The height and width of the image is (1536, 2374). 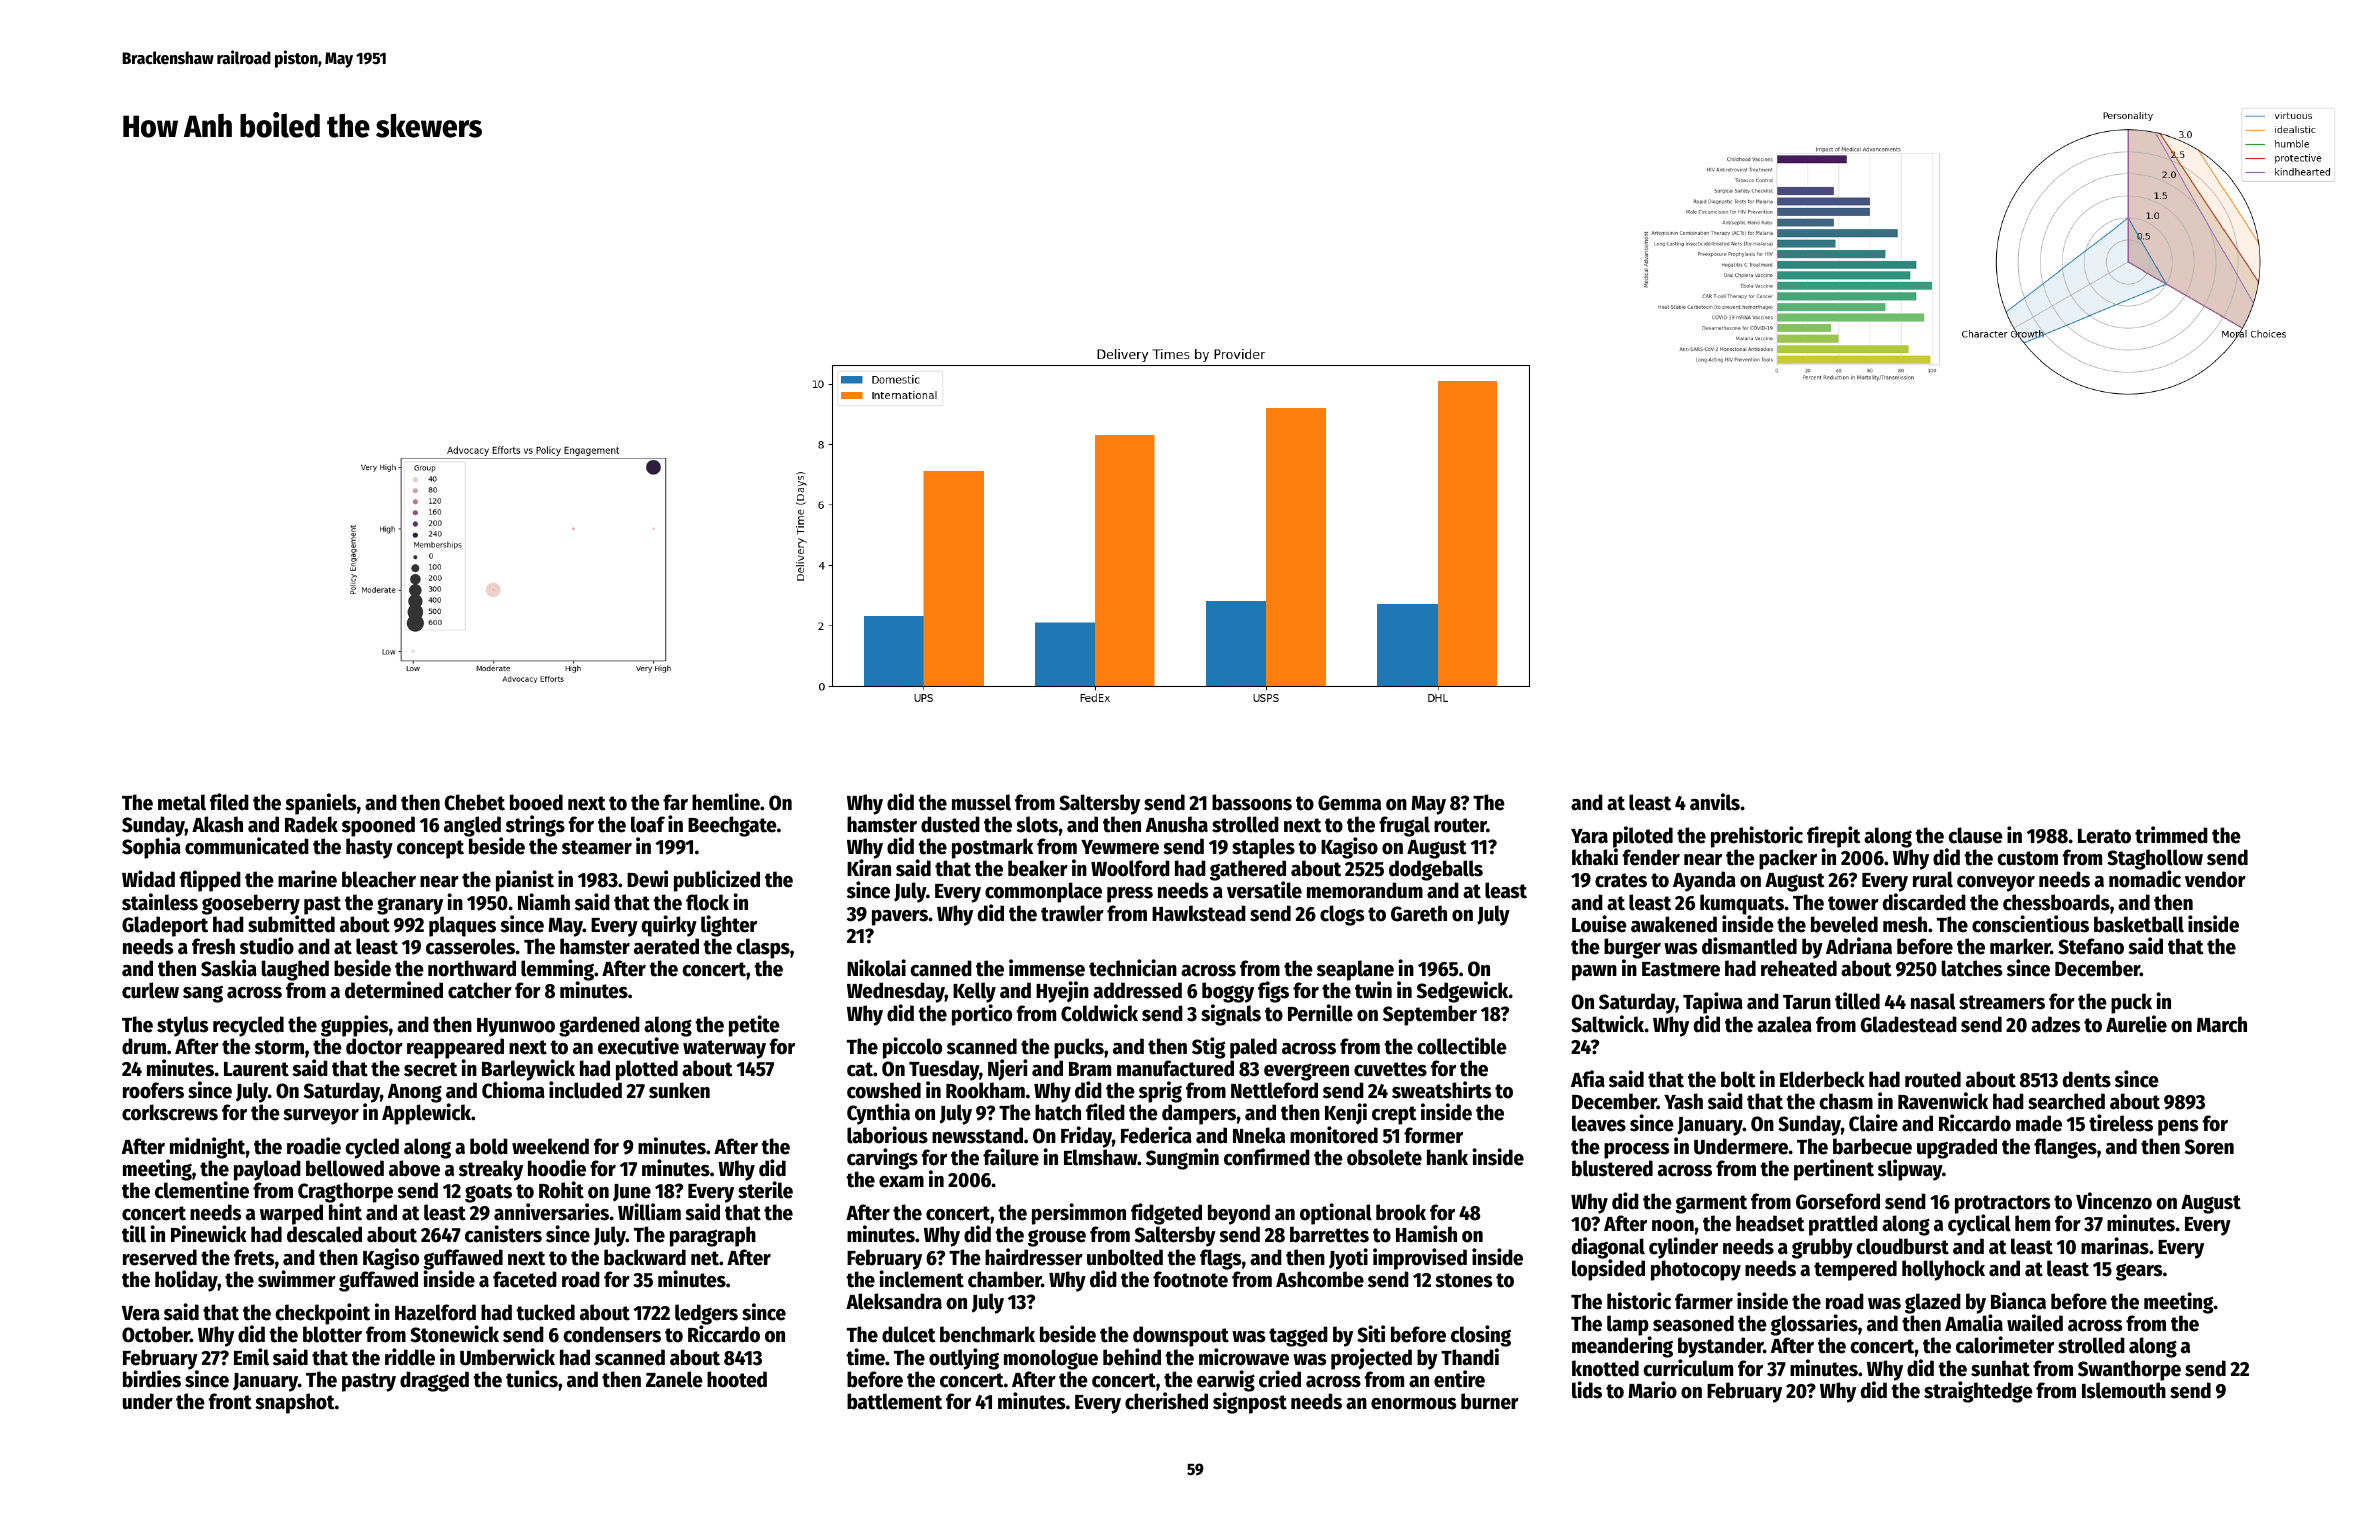 What do you see at coordinates (2171, 835) in the image?
I see `trimmed` at bounding box center [2171, 835].
